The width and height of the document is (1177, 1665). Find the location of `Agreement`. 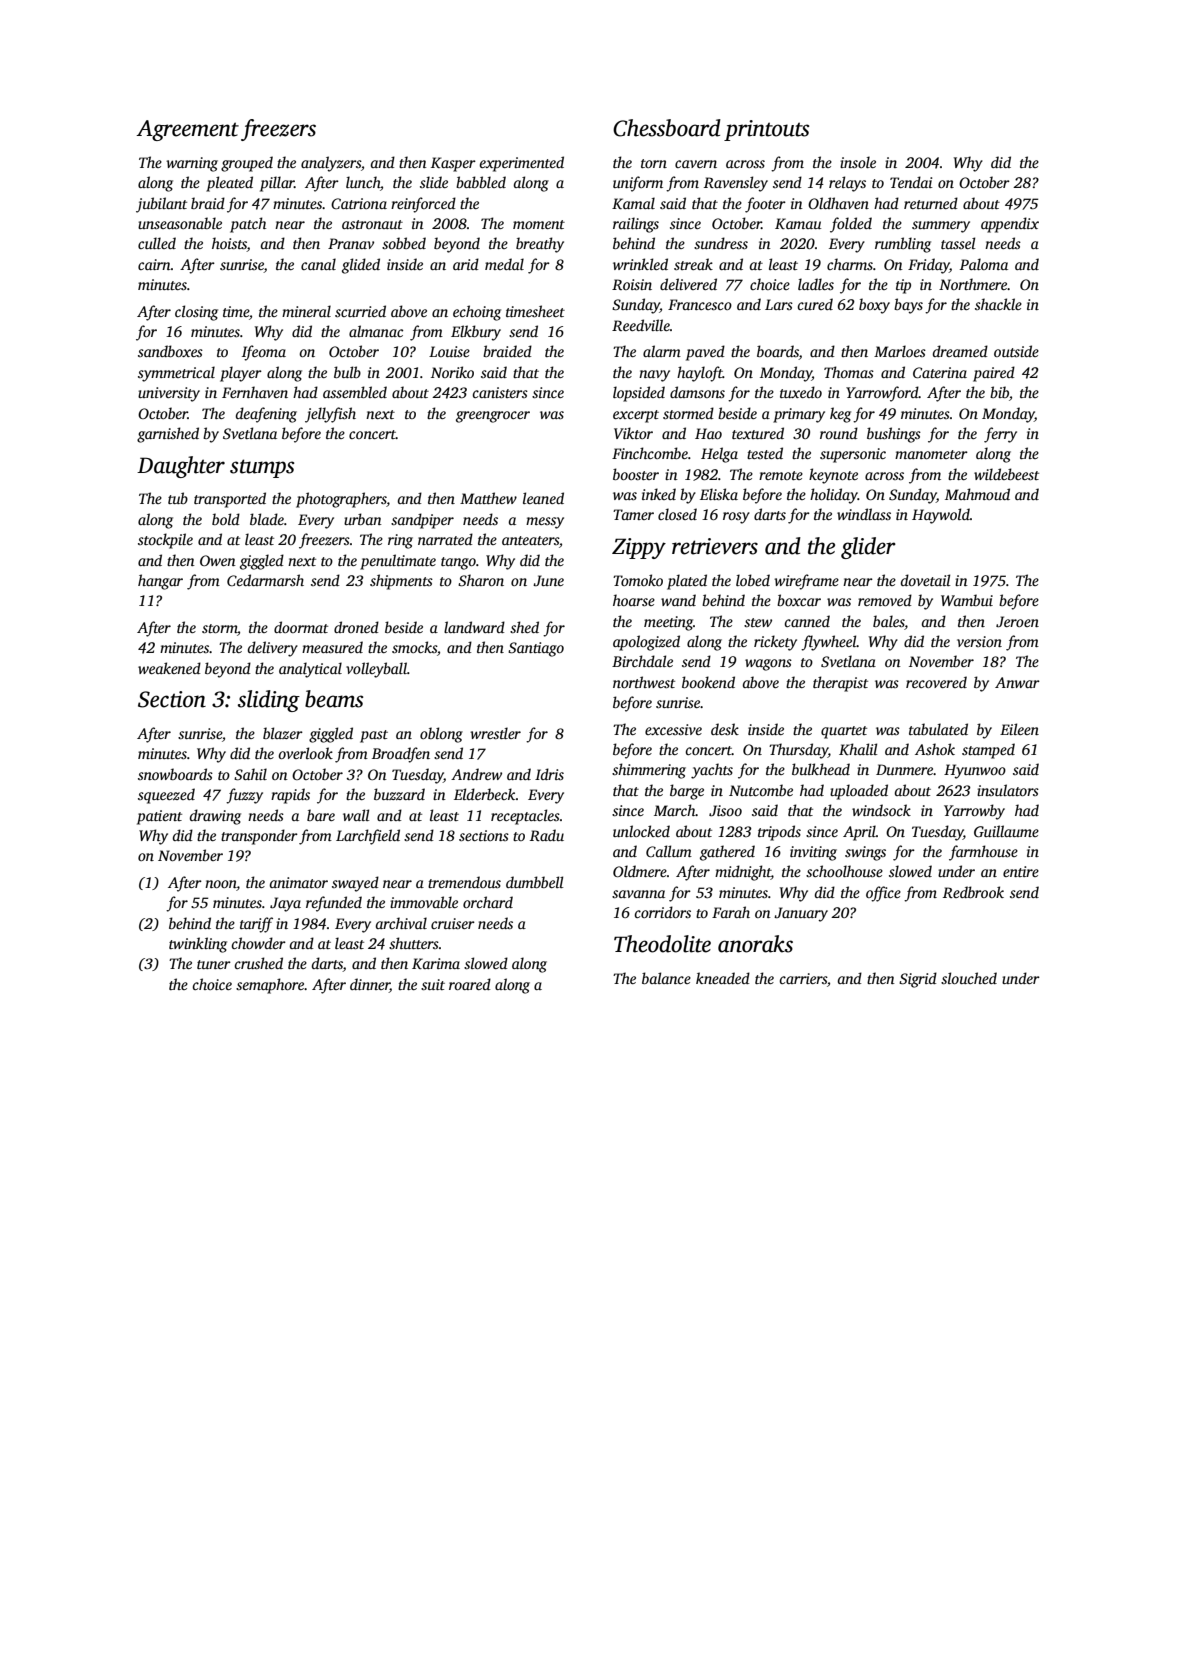

Agreement is located at coordinates (187, 130).
